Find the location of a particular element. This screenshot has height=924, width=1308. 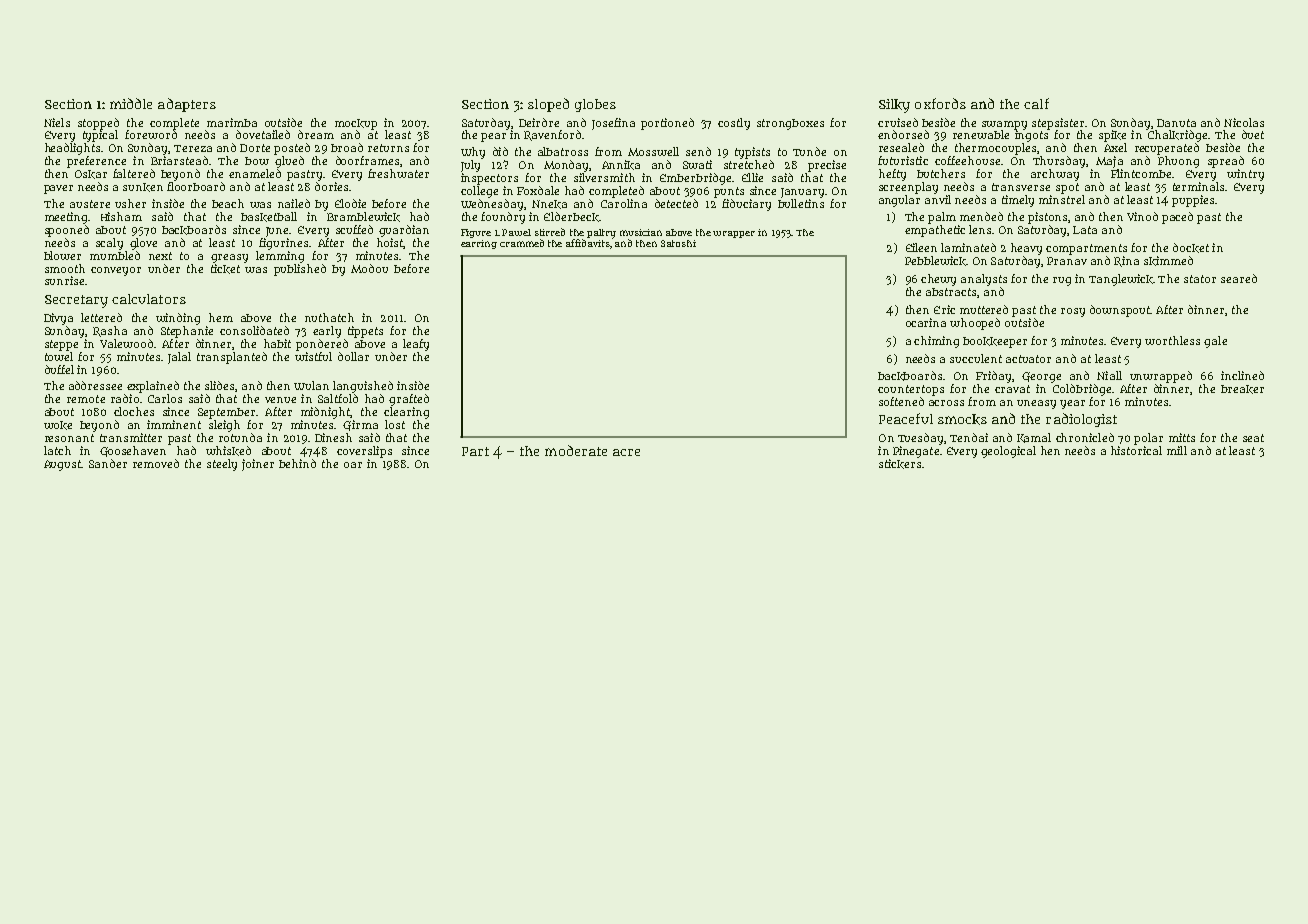

Friday is located at coordinates (993, 377).
